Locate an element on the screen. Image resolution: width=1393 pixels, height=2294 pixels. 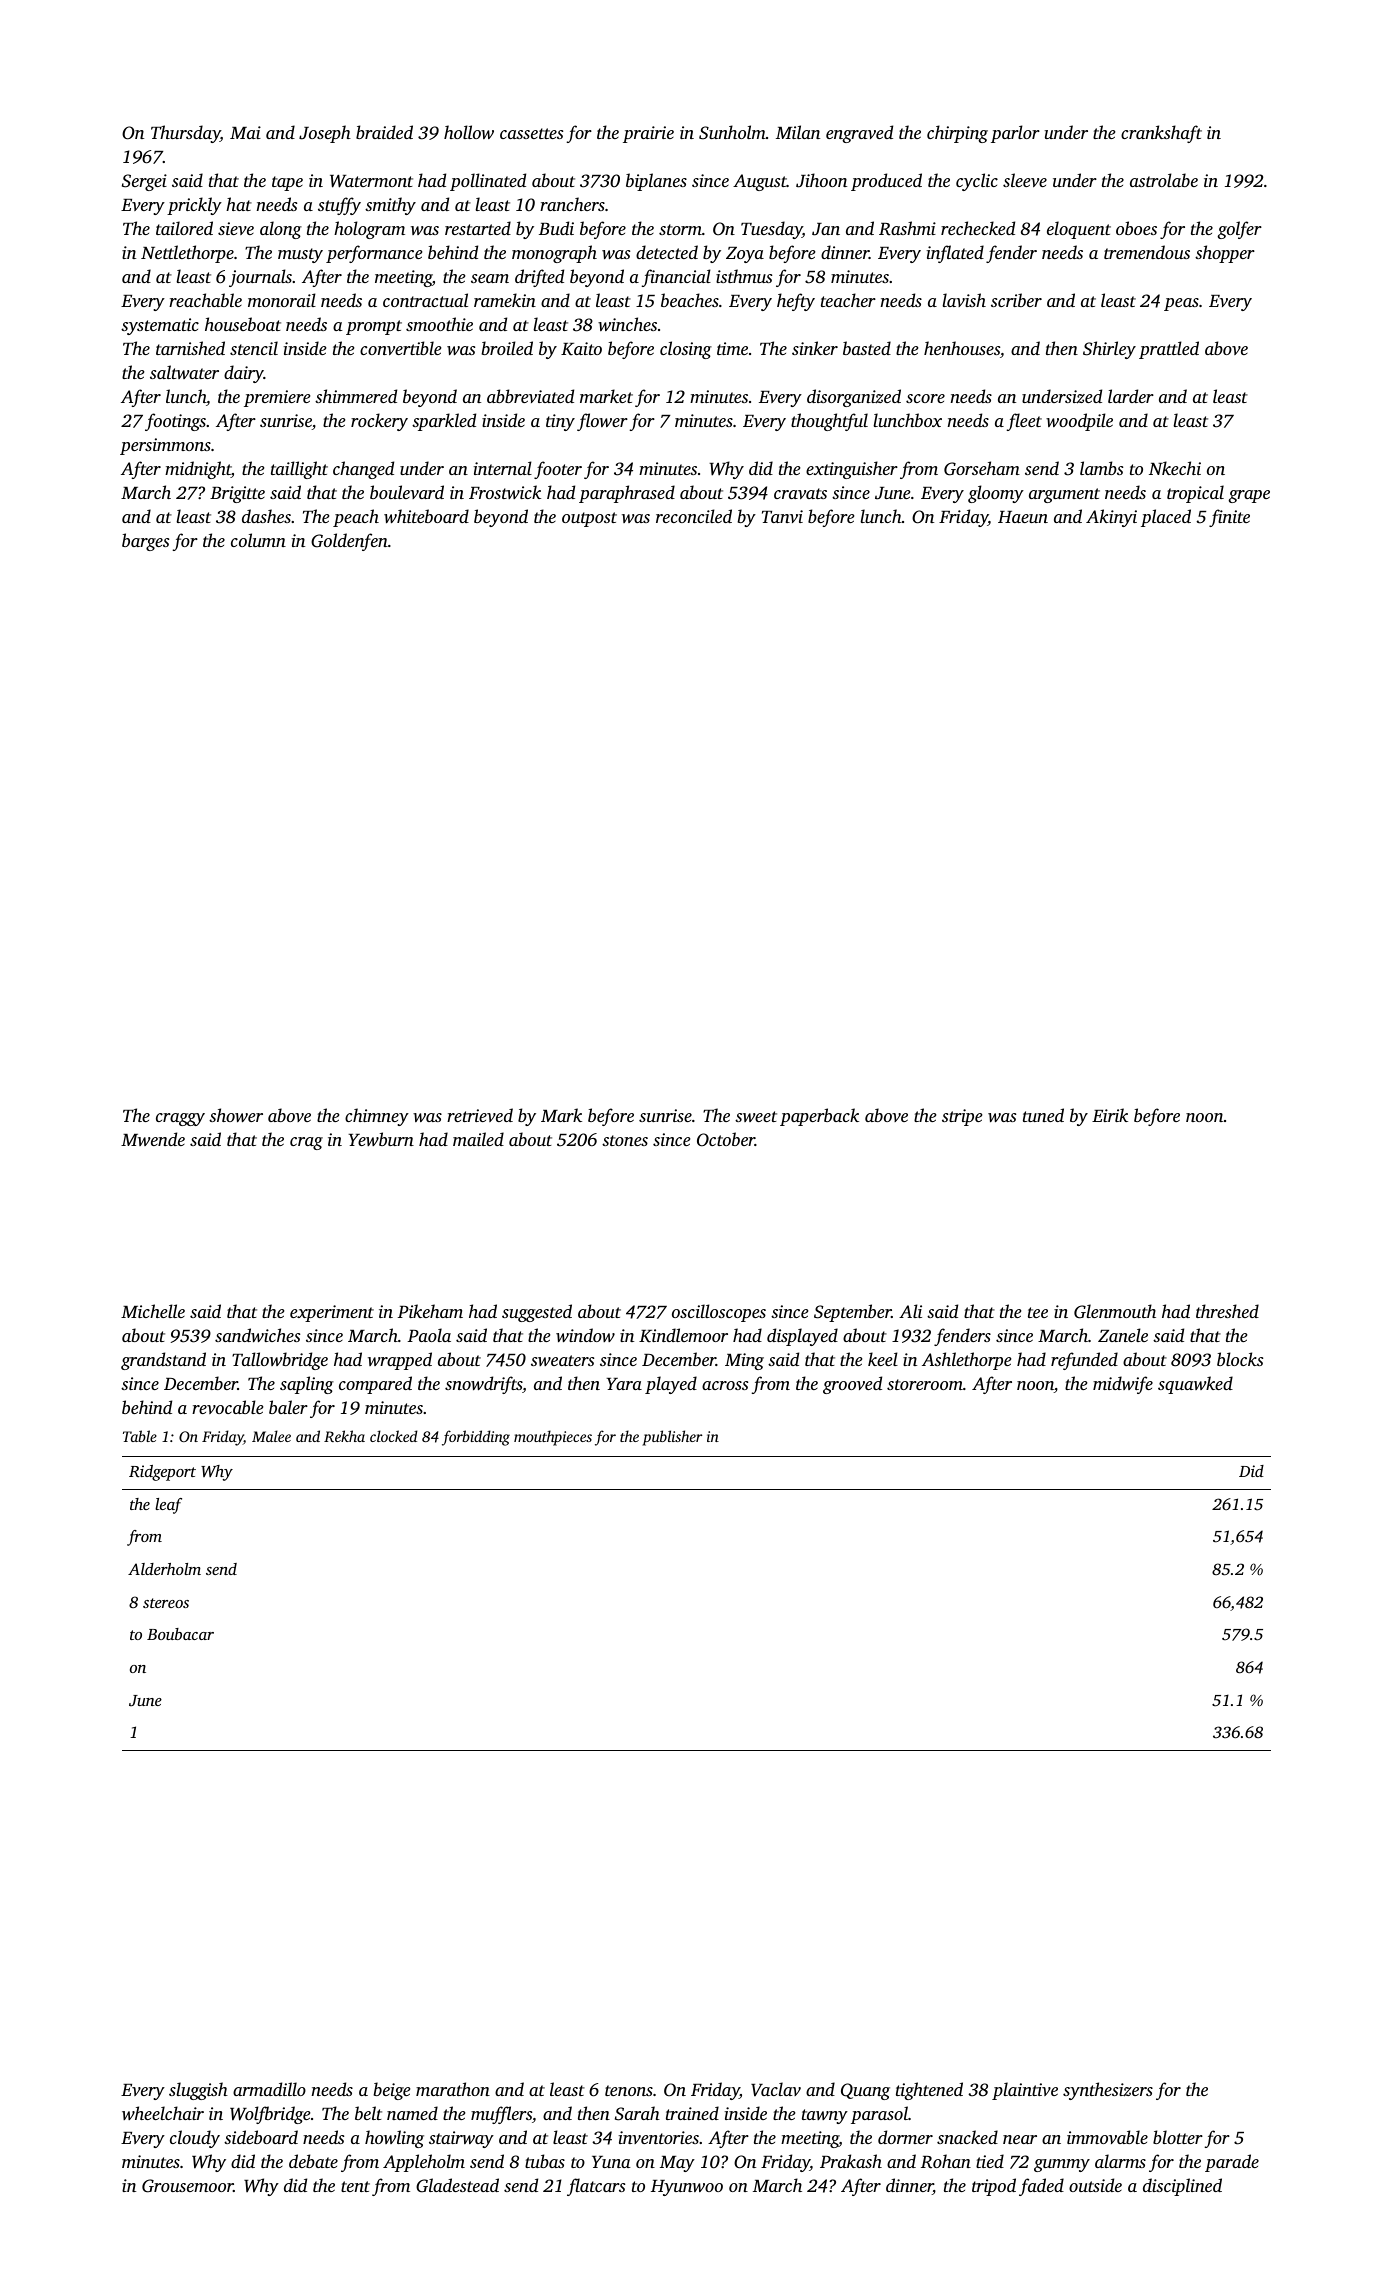
tenons is located at coordinates (629, 2090).
